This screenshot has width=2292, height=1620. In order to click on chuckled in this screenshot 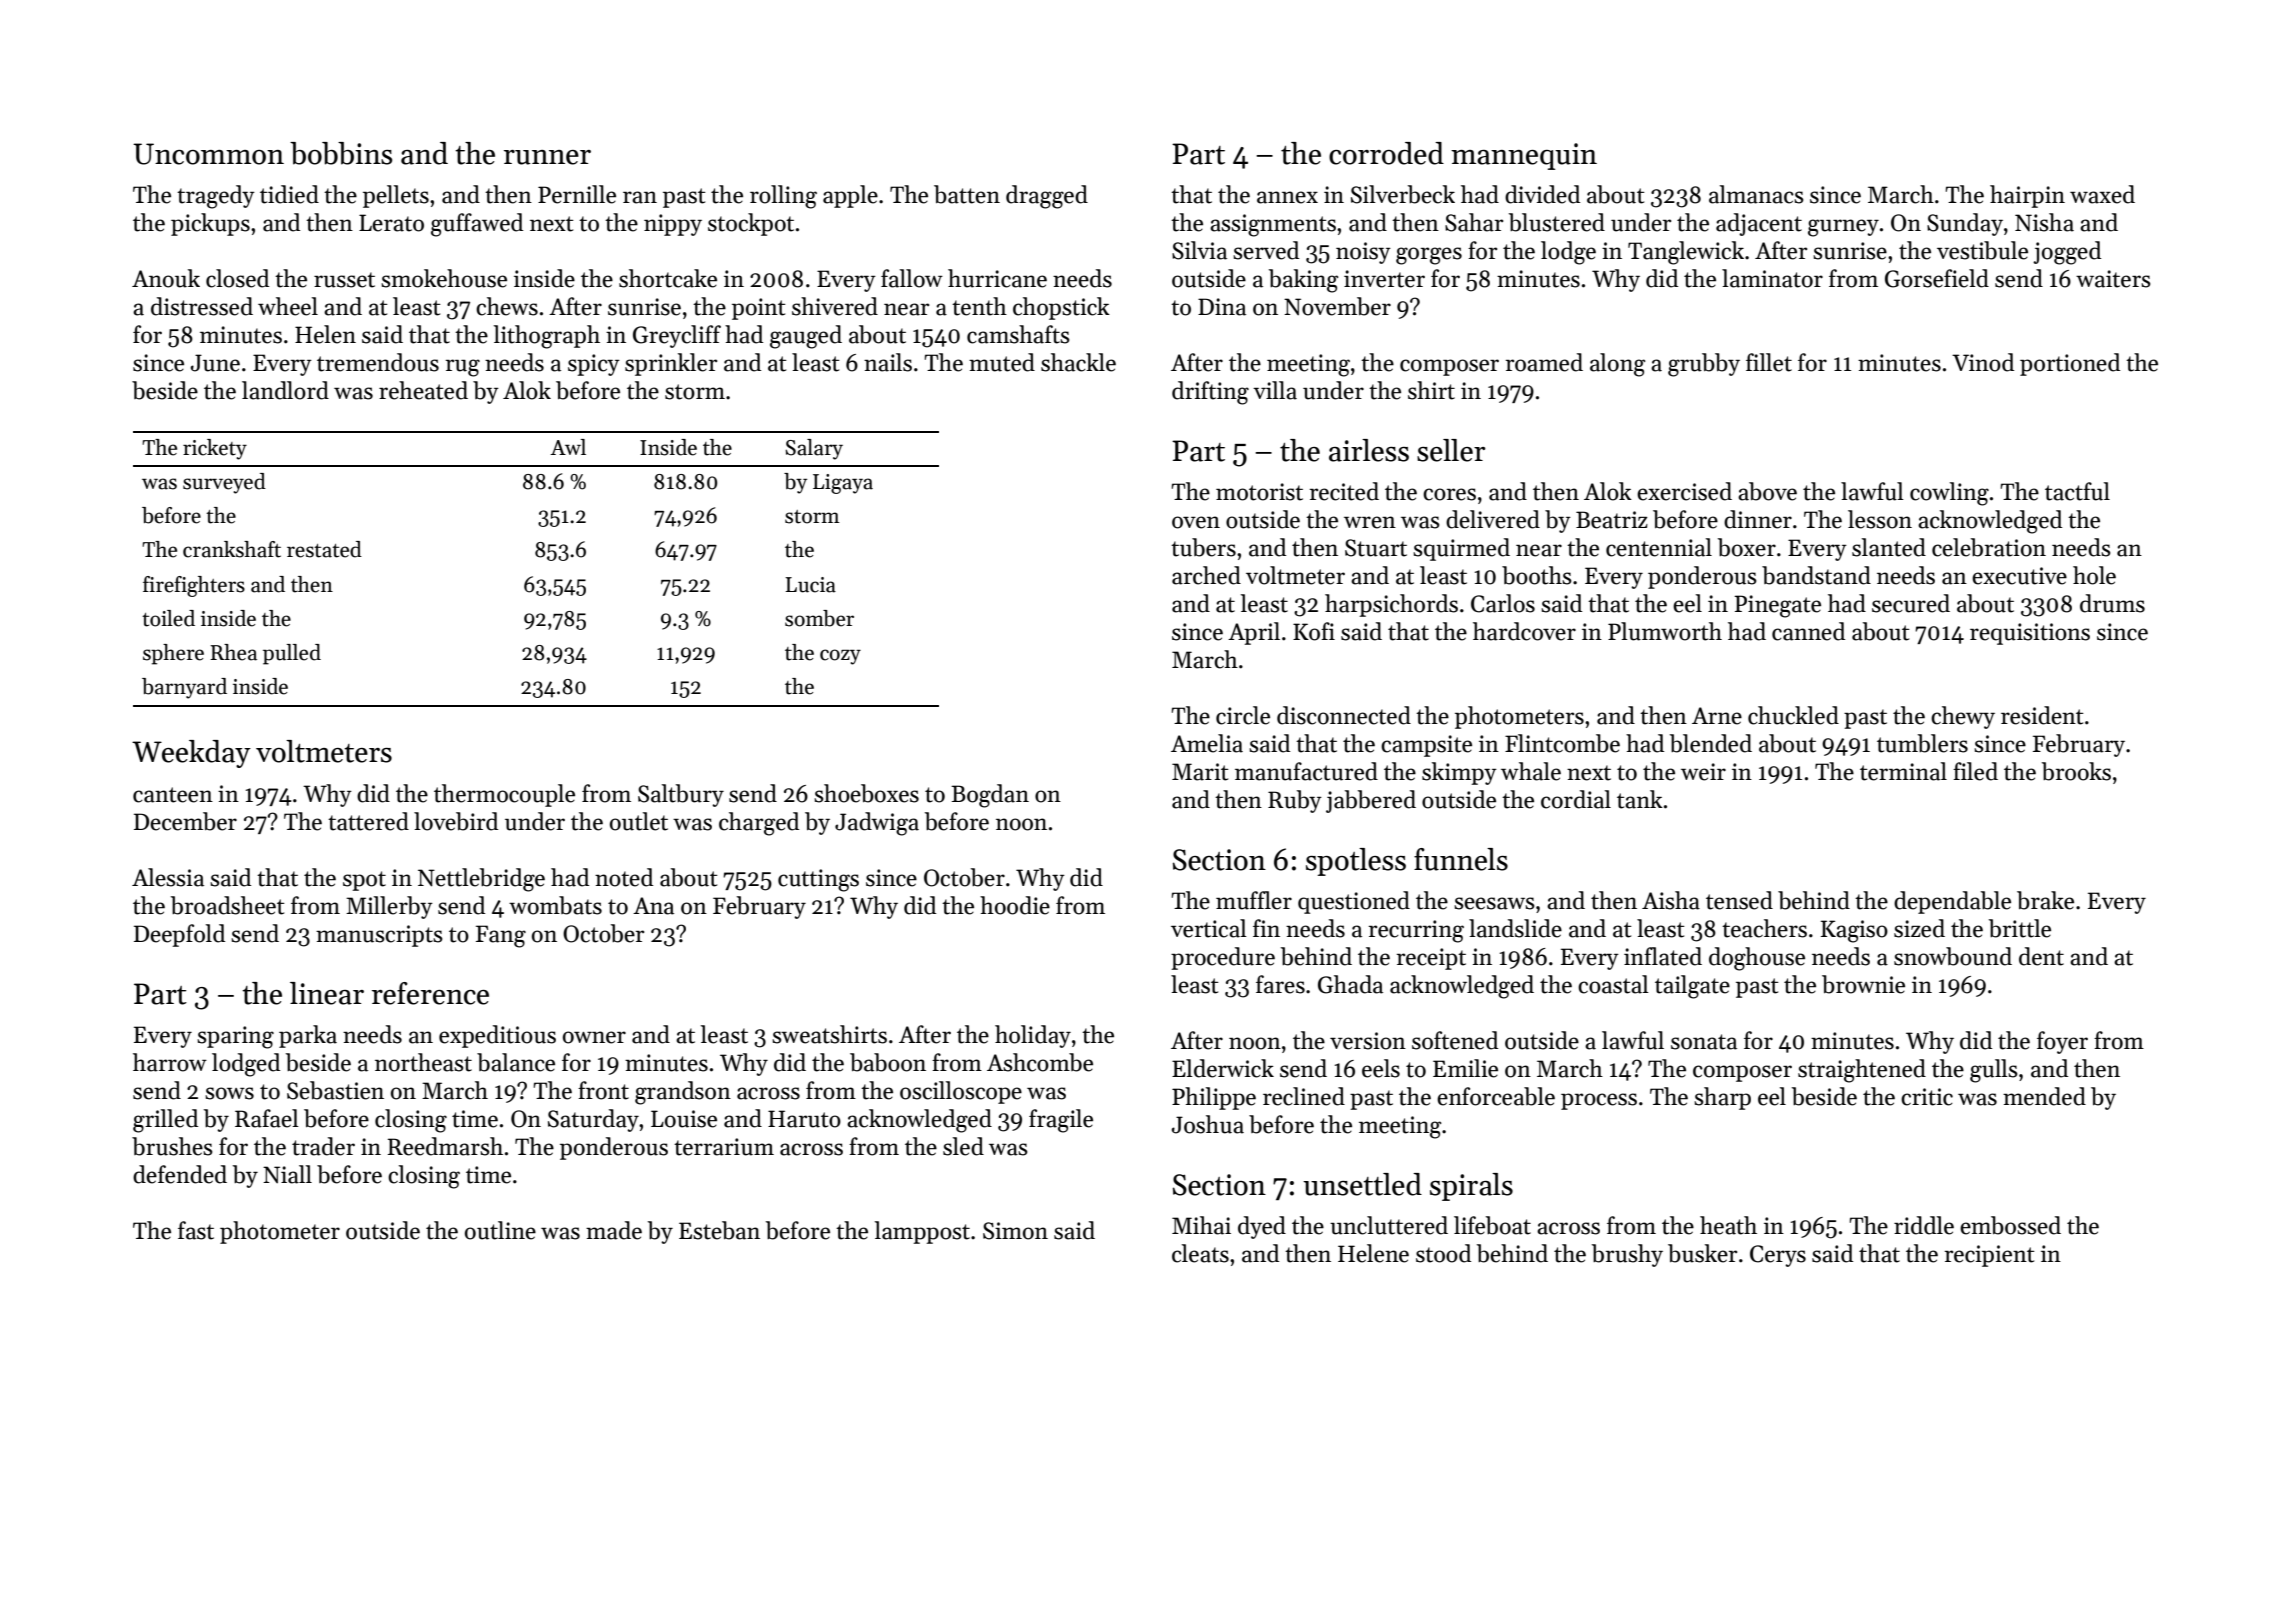, I will do `click(1793, 715)`.
